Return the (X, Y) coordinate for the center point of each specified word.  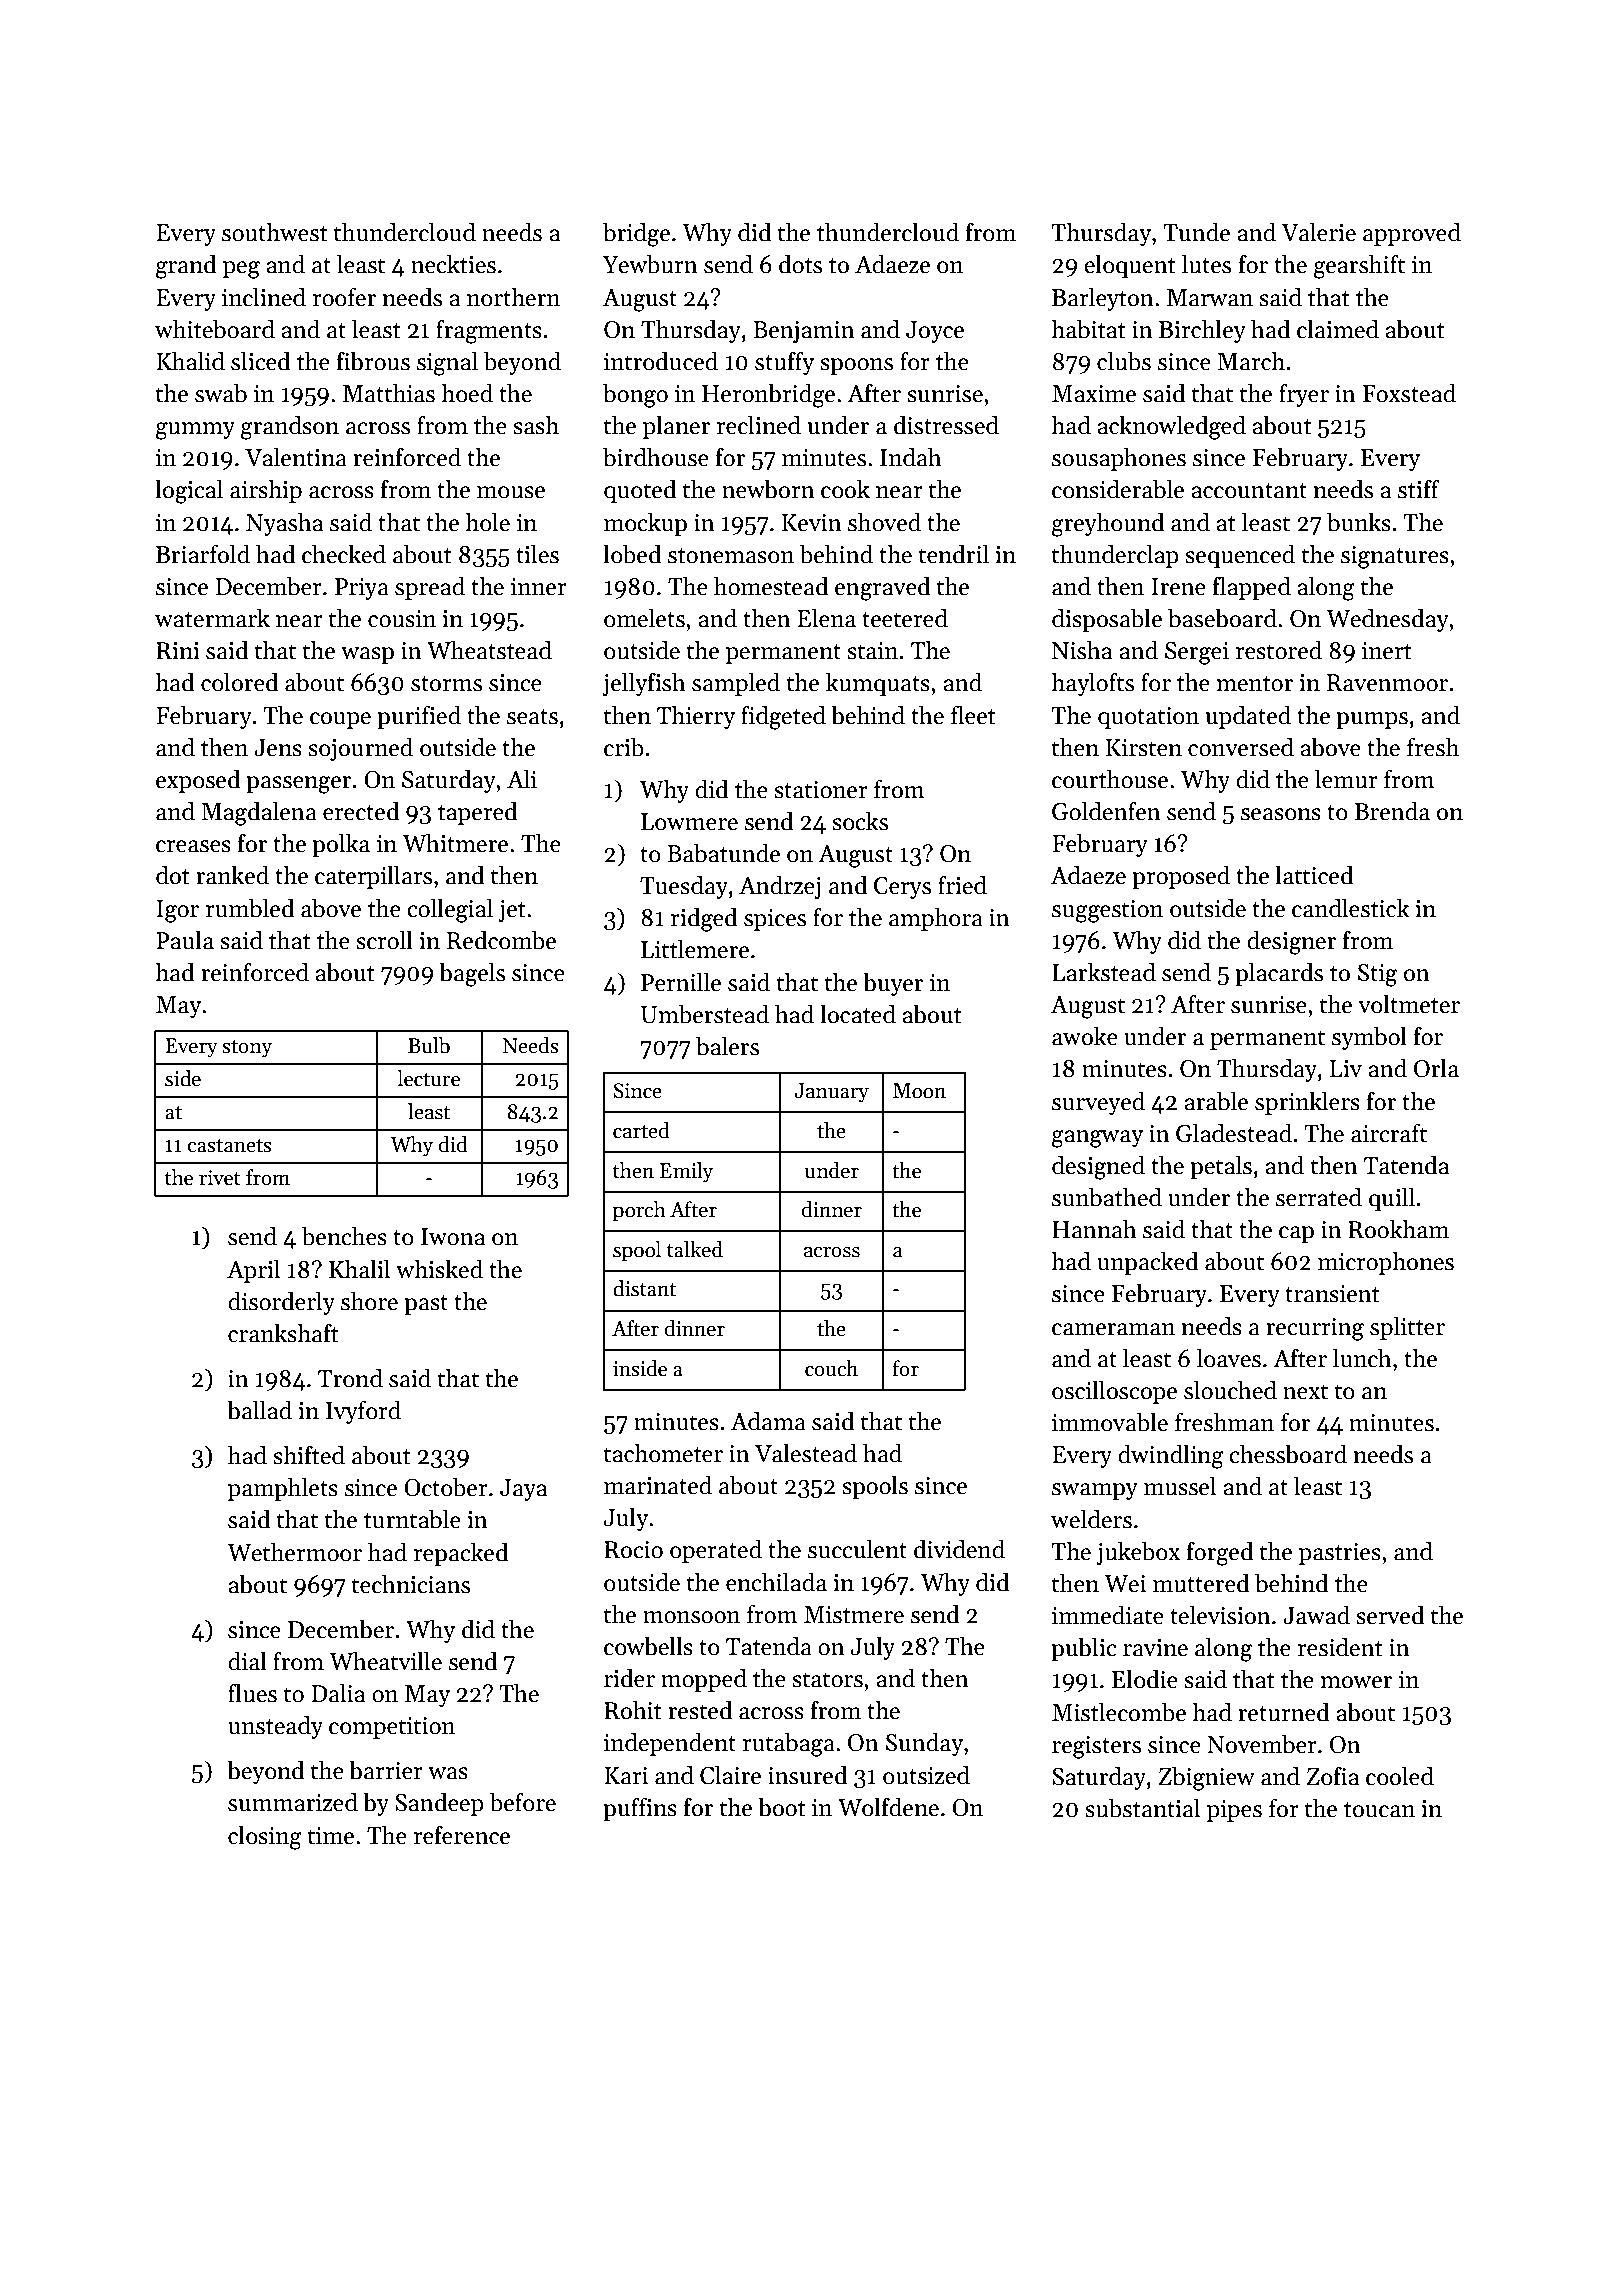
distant (644, 1288)
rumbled (250, 908)
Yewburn (650, 264)
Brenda (1392, 811)
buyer (893, 984)
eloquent (1130, 266)
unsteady (275, 1727)
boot (782, 1807)
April (253, 1271)
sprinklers (1307, 1103)
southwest (275, 232)
